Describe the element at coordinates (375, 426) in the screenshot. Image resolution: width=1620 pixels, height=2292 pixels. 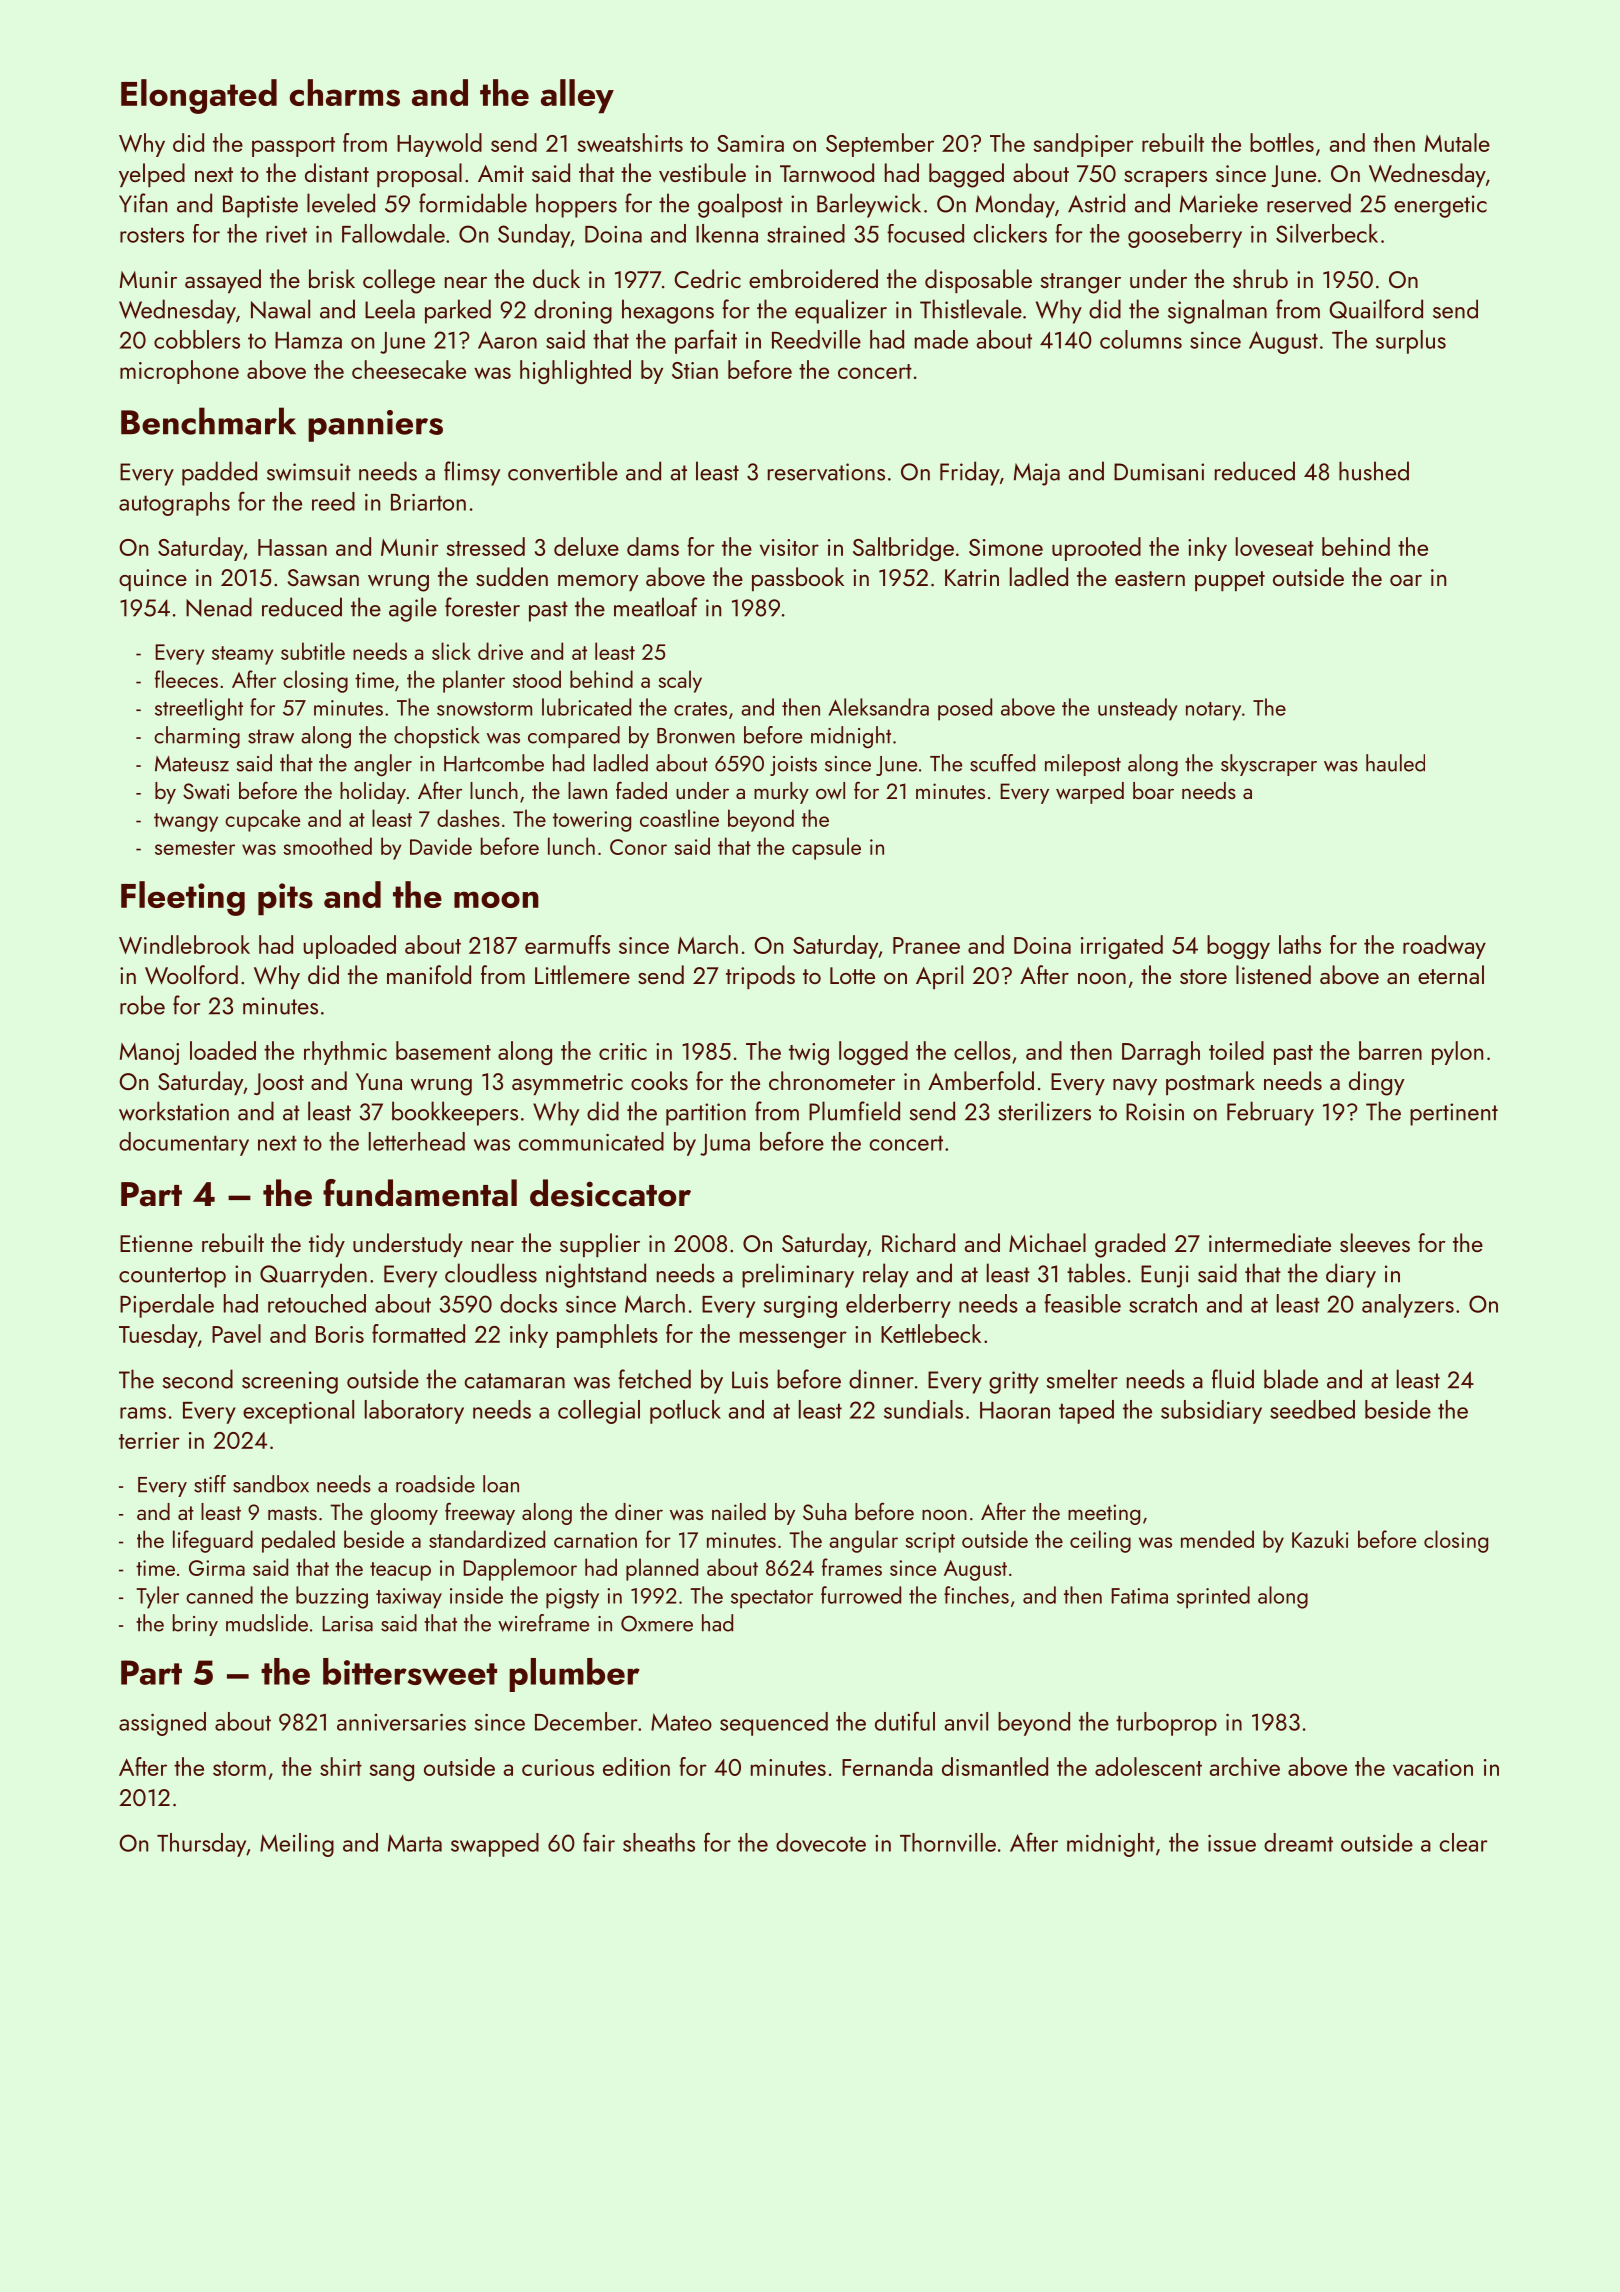
I see `panniers` at that location.
